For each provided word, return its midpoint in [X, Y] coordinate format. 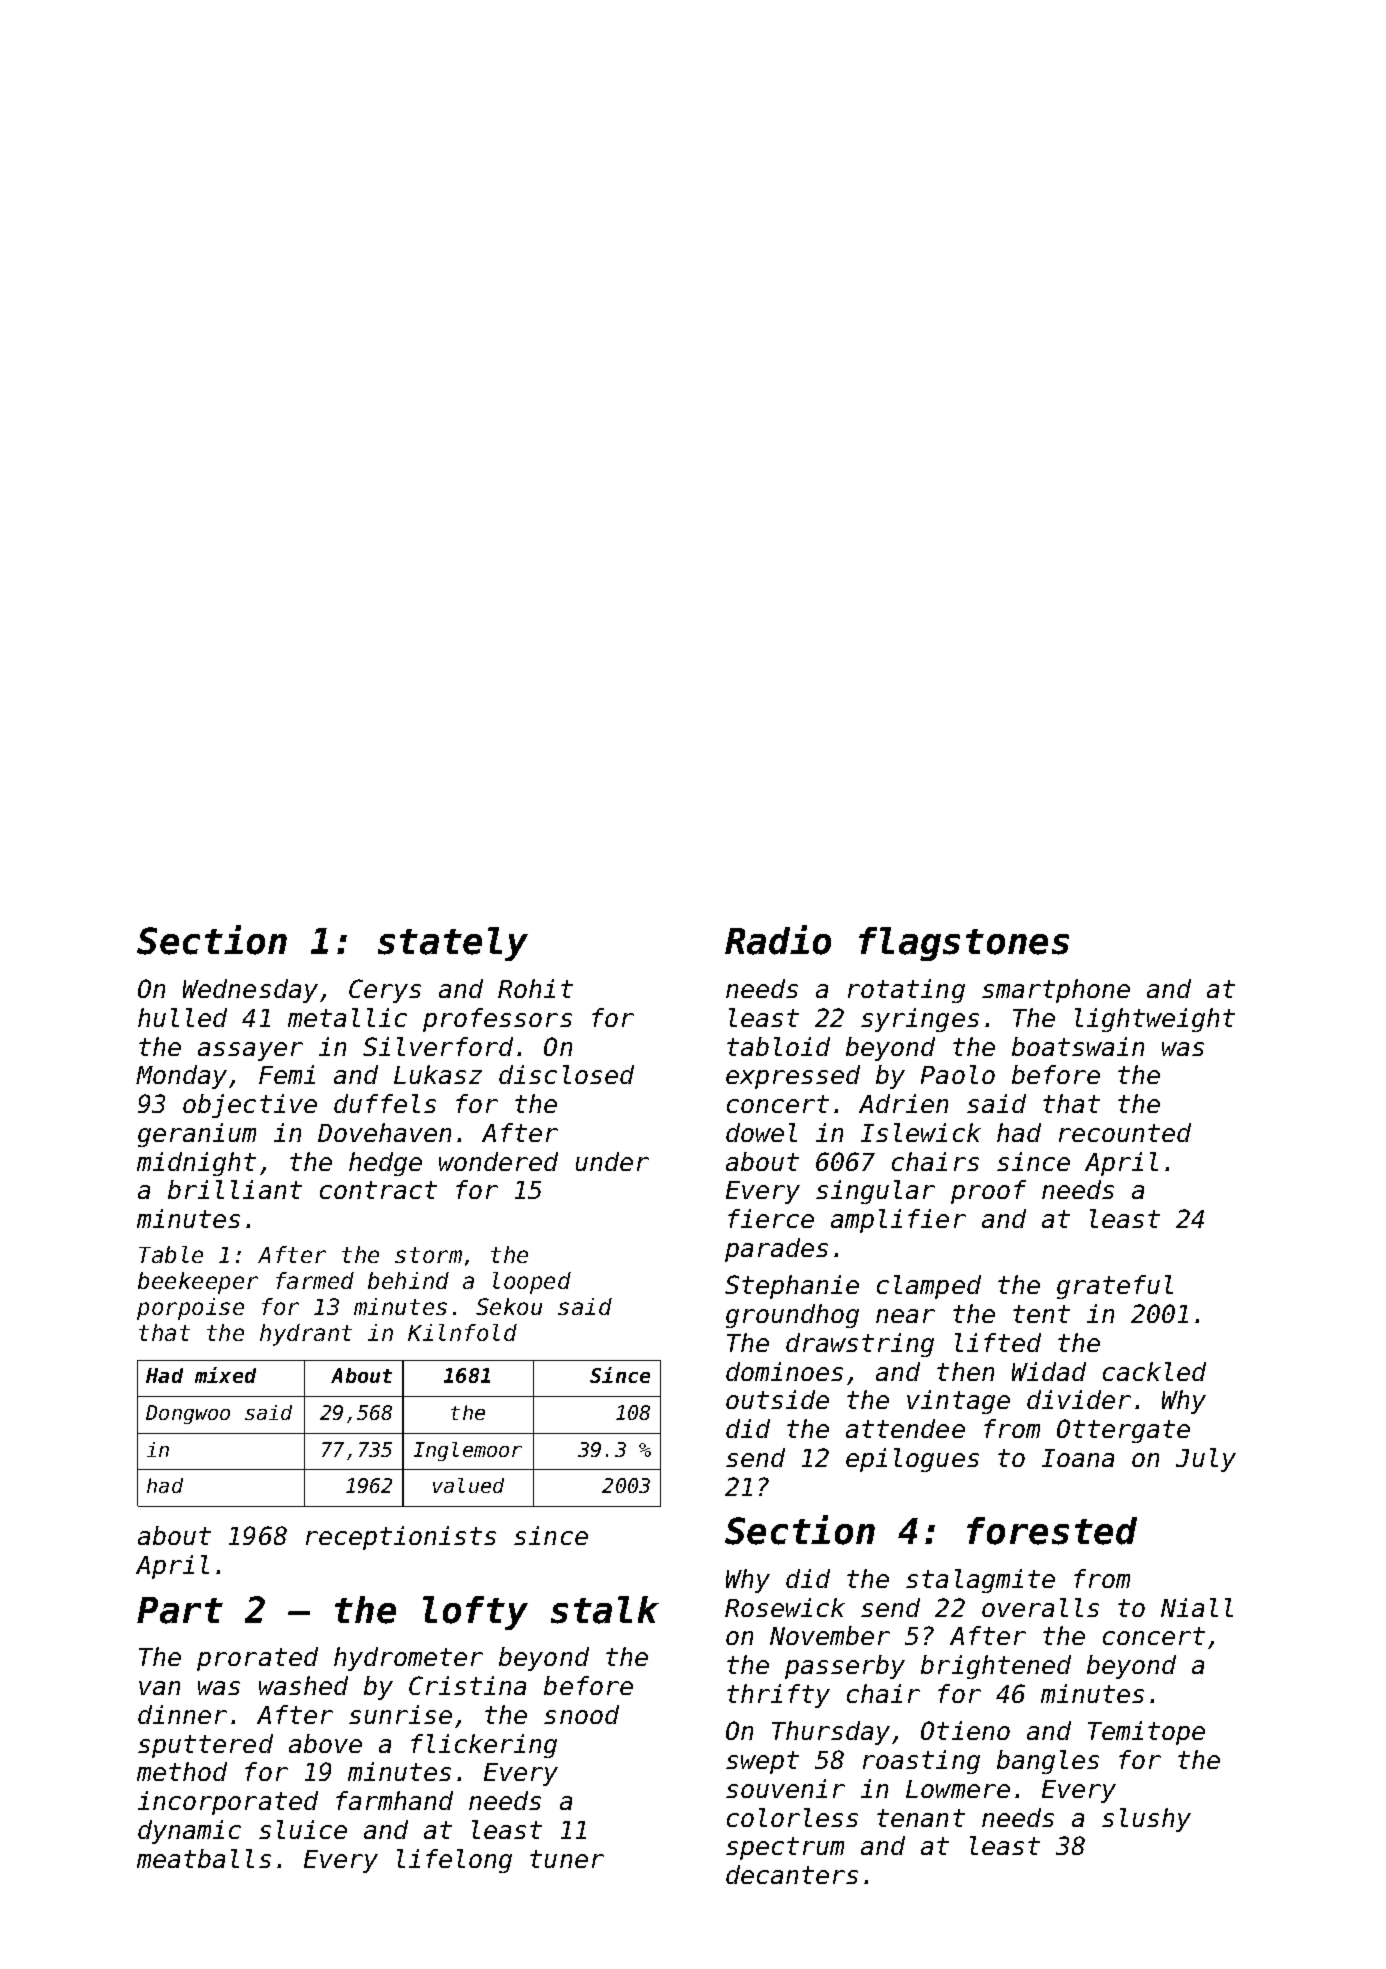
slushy [1146, 1820]
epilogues [912, 1460]
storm [428, 1255]
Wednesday [250, 991]
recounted [1125, 1132]
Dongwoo [188, 1414]
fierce [771, 1218]
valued [468, 1485]
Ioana [1078, 1458]
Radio [778, 940]
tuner [567, 1859]
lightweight [1155, 1020]
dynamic [189, 1832]
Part [180, 1610]
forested [1052, 1531]
